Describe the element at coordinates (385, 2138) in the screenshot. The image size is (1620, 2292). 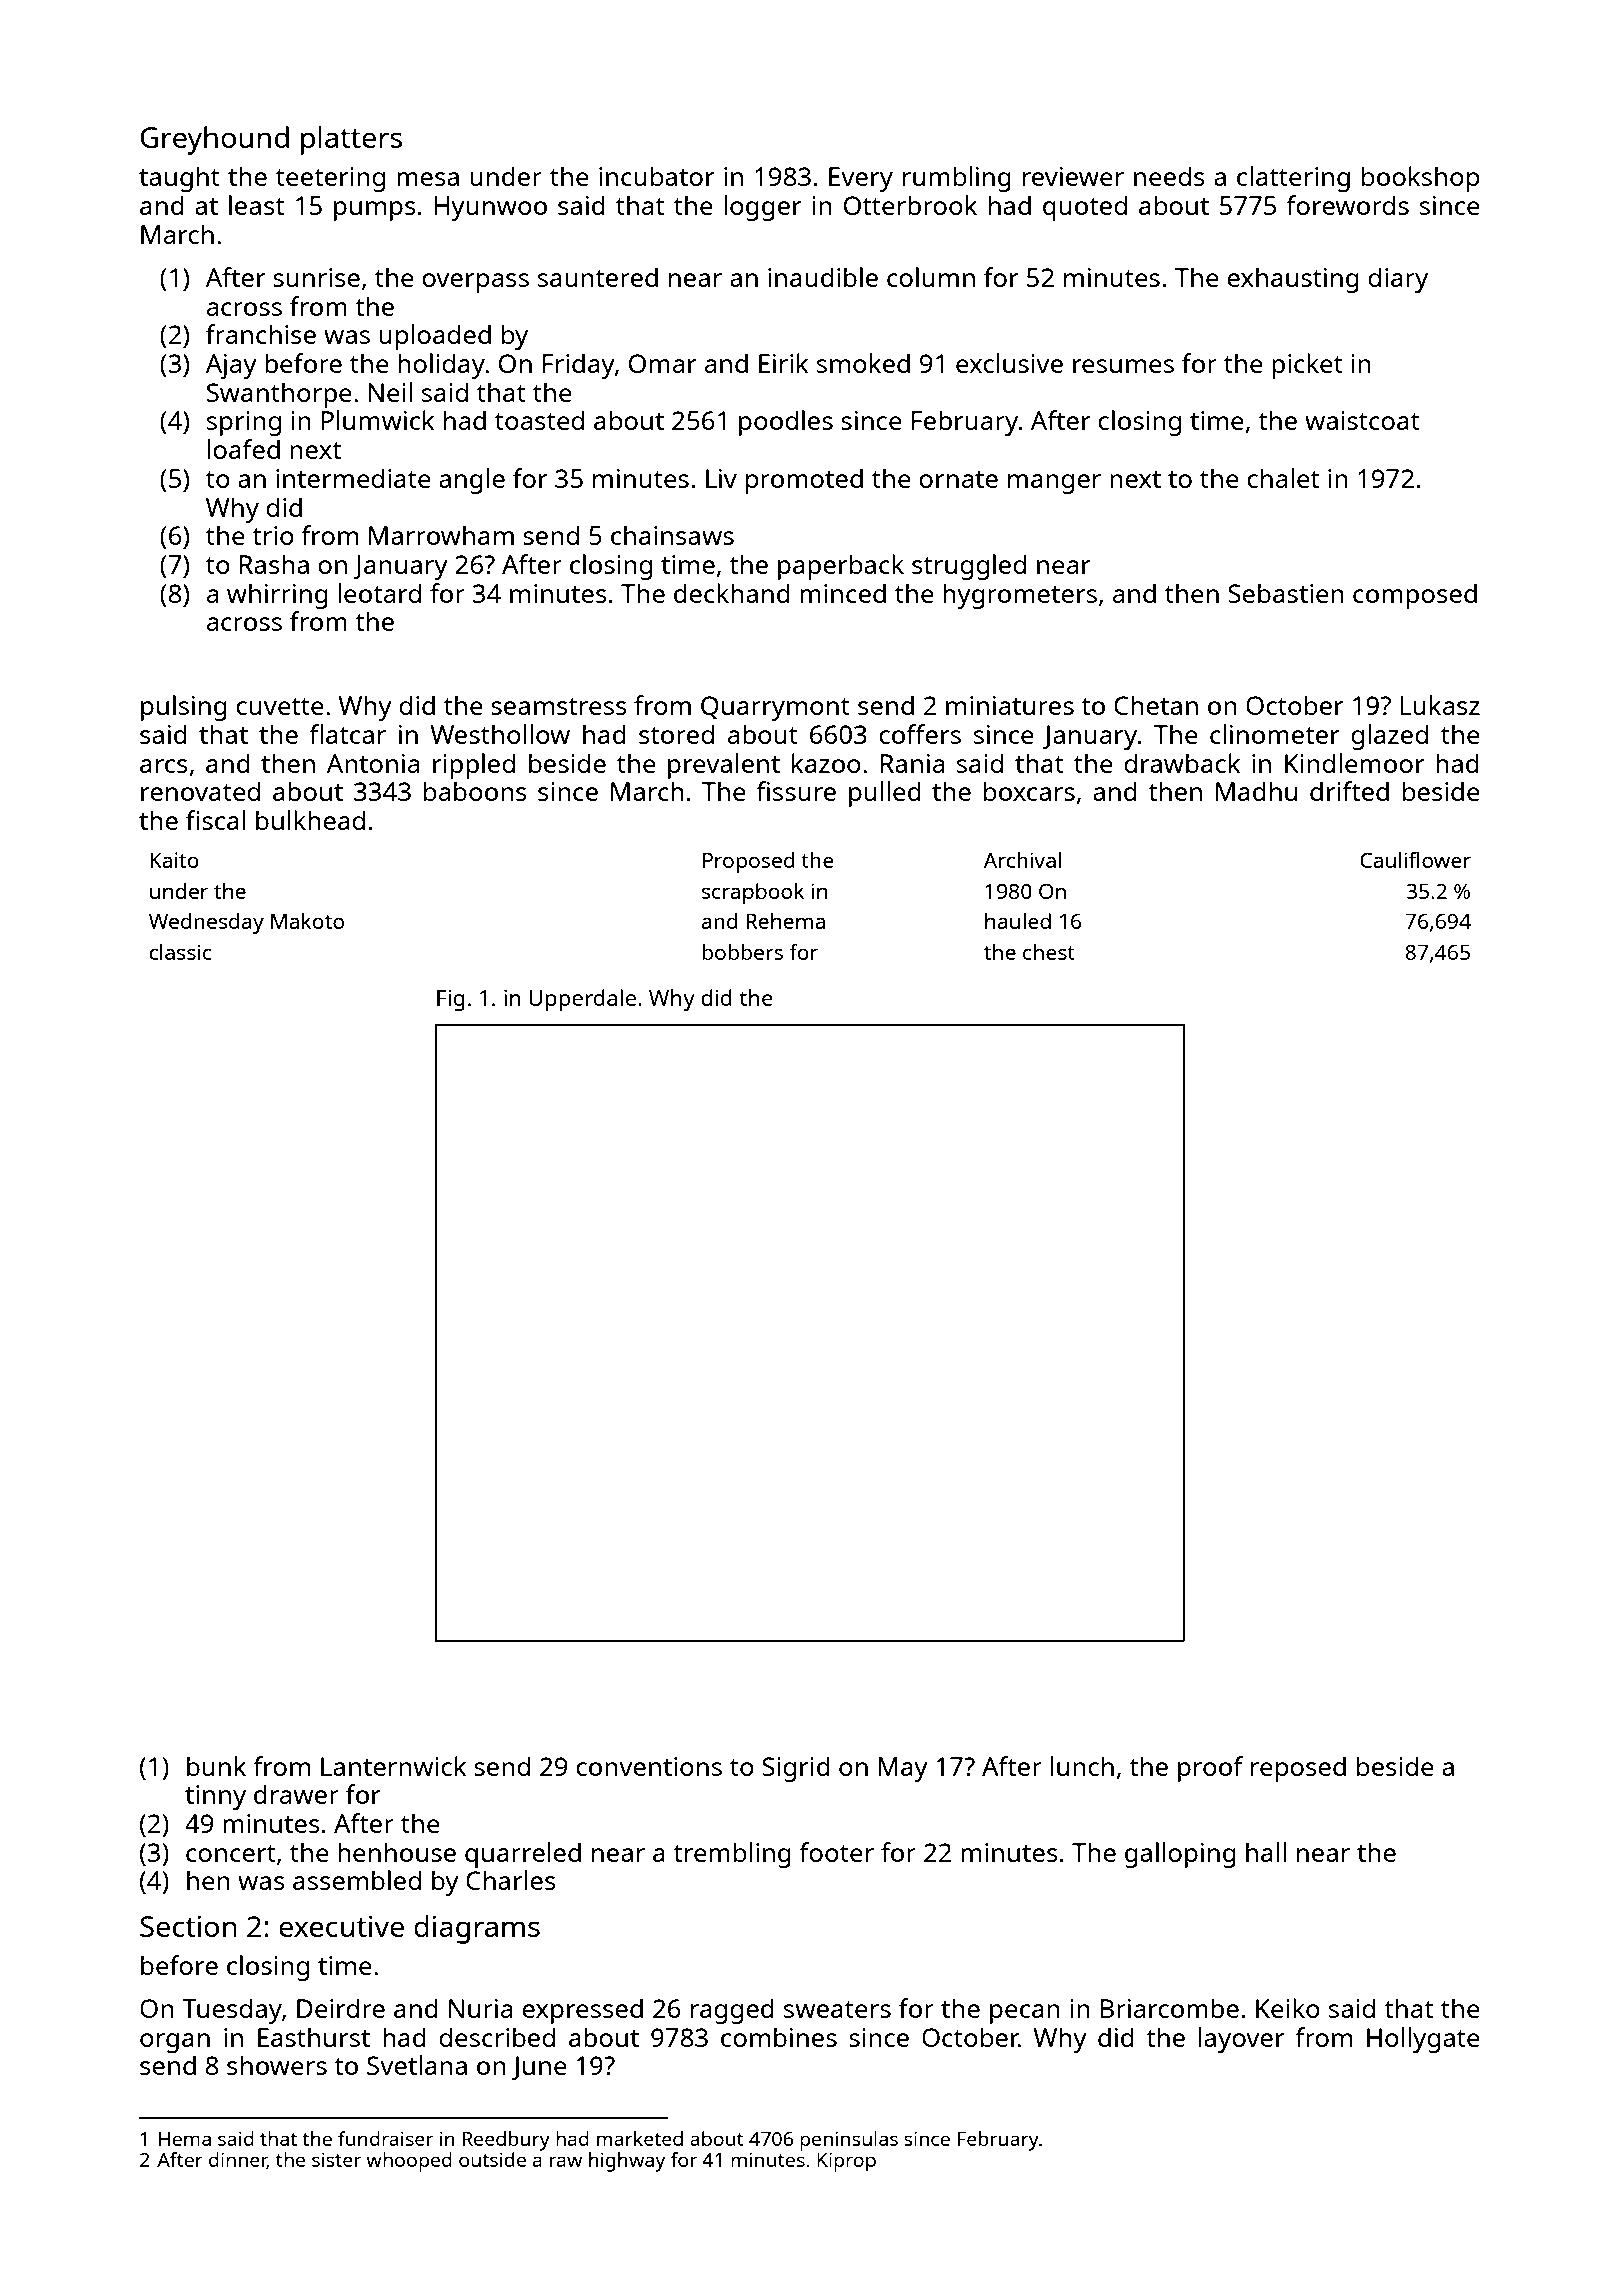
I see `fundraiser` at that location.
